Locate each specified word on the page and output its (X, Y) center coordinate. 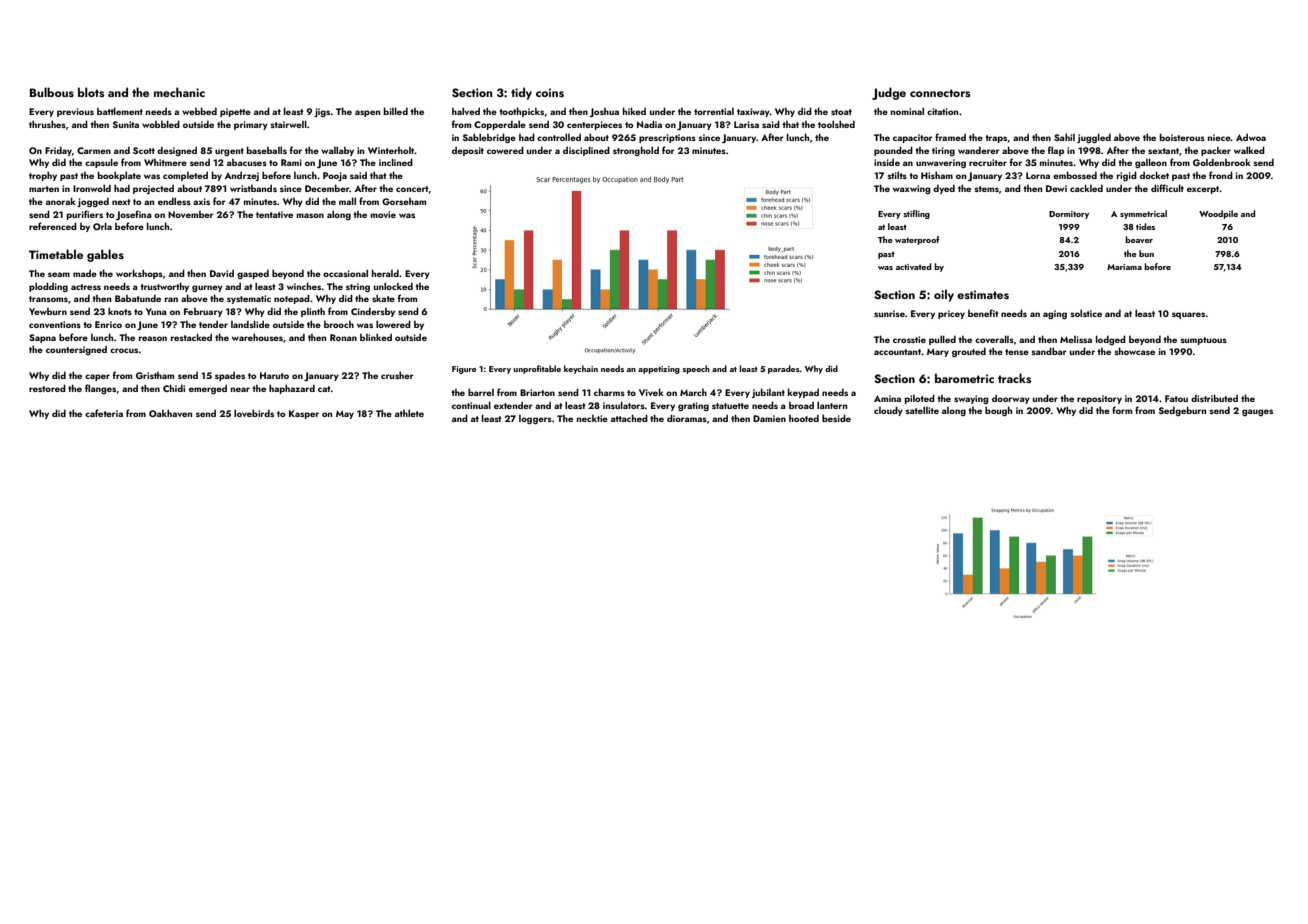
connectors (940, 93)
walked (1249, 150)
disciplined (586, 151)
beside (836, 418)
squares (1188, 315)
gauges (1257, 412)
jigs (322, 112)
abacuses (247, 162)
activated (913, 266)
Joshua (604, 112)
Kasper (304, 414)
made (85, 273)
